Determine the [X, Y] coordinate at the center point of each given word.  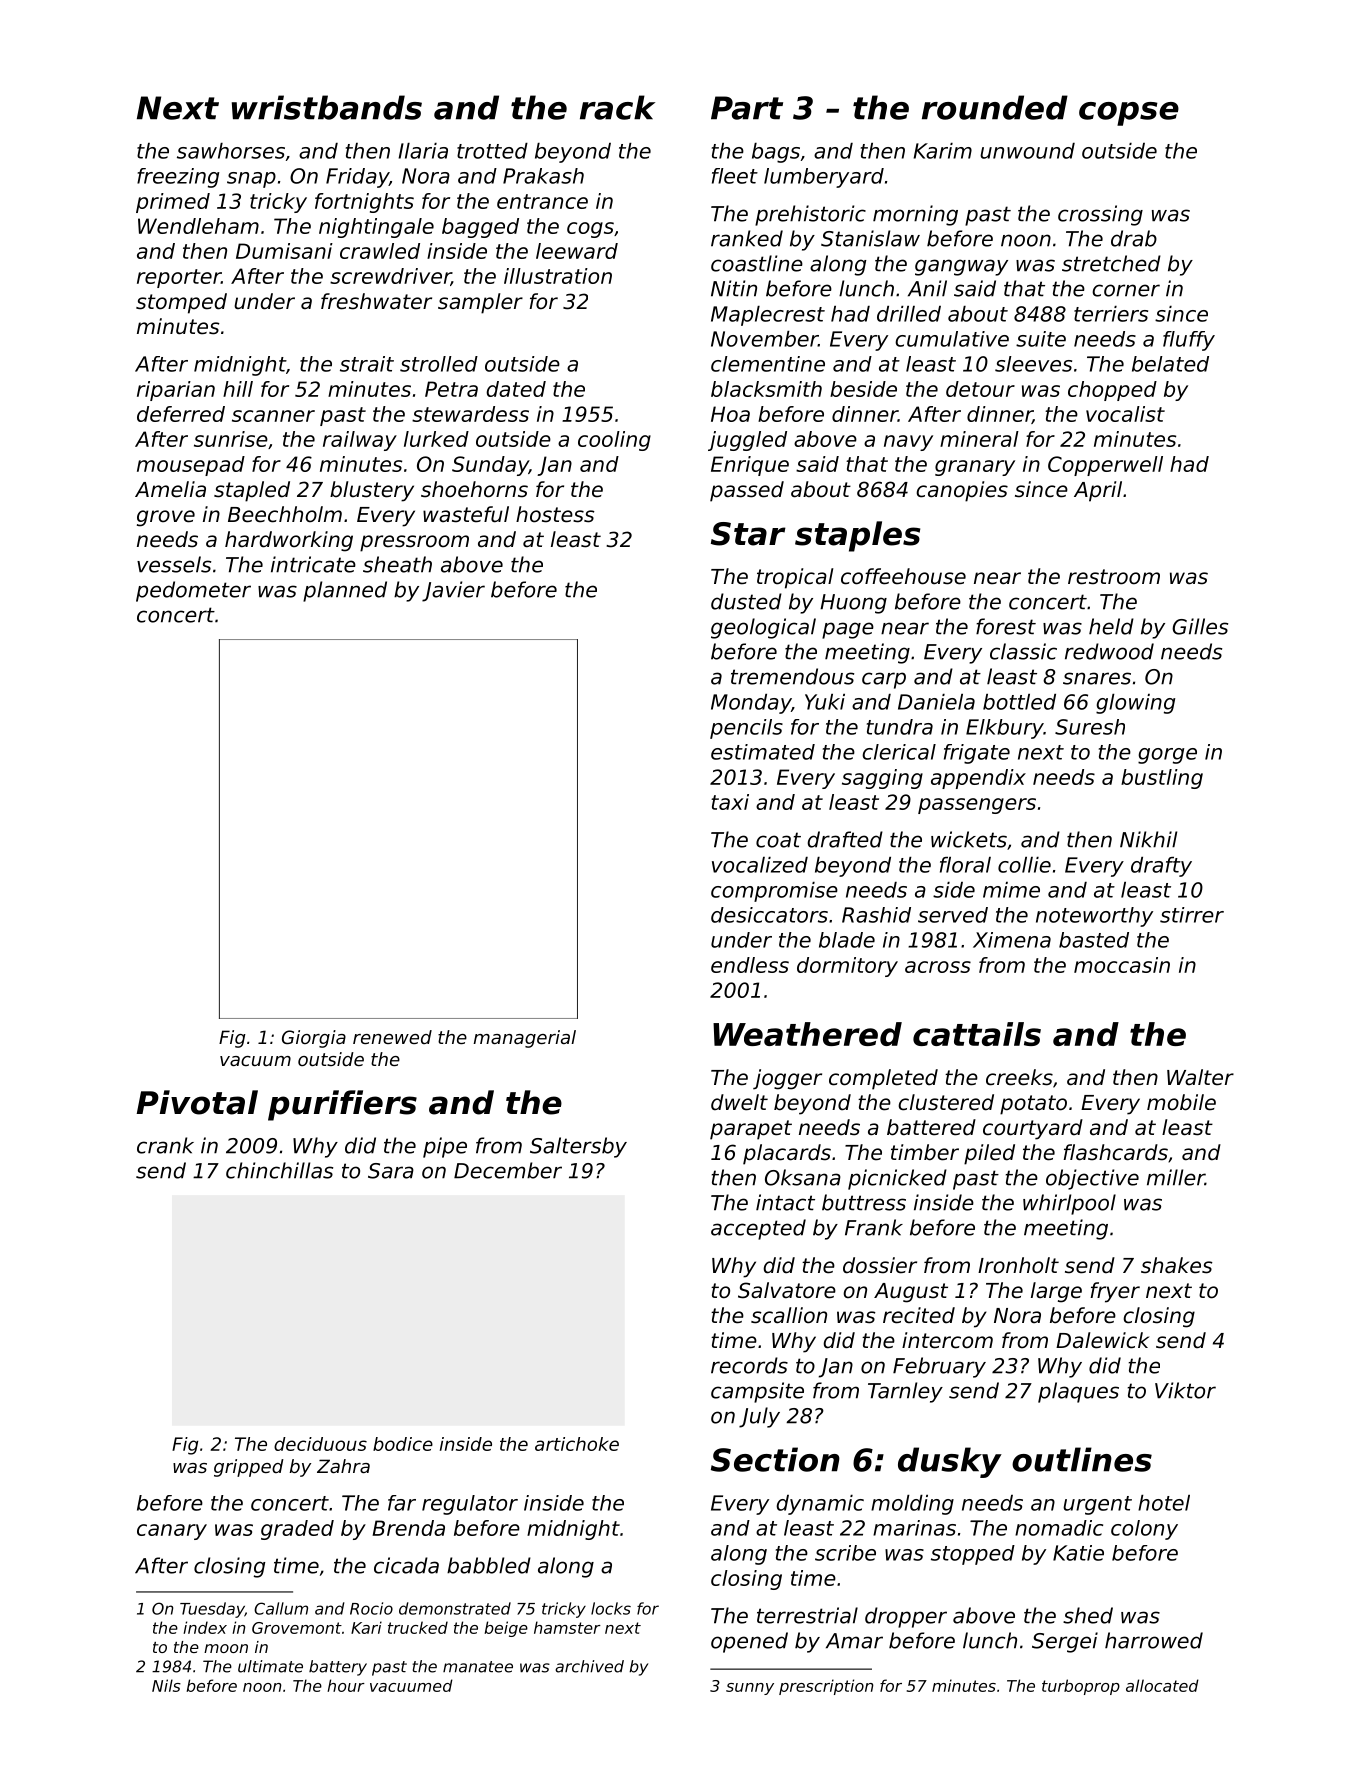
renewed [392, 1037]
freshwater [376, 301]
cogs [590, 230]
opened [749, 1642]
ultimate [270, 1666]
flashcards [1116, 1152]
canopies [962, 491]
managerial [524, 1039]
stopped [973, 1555]
